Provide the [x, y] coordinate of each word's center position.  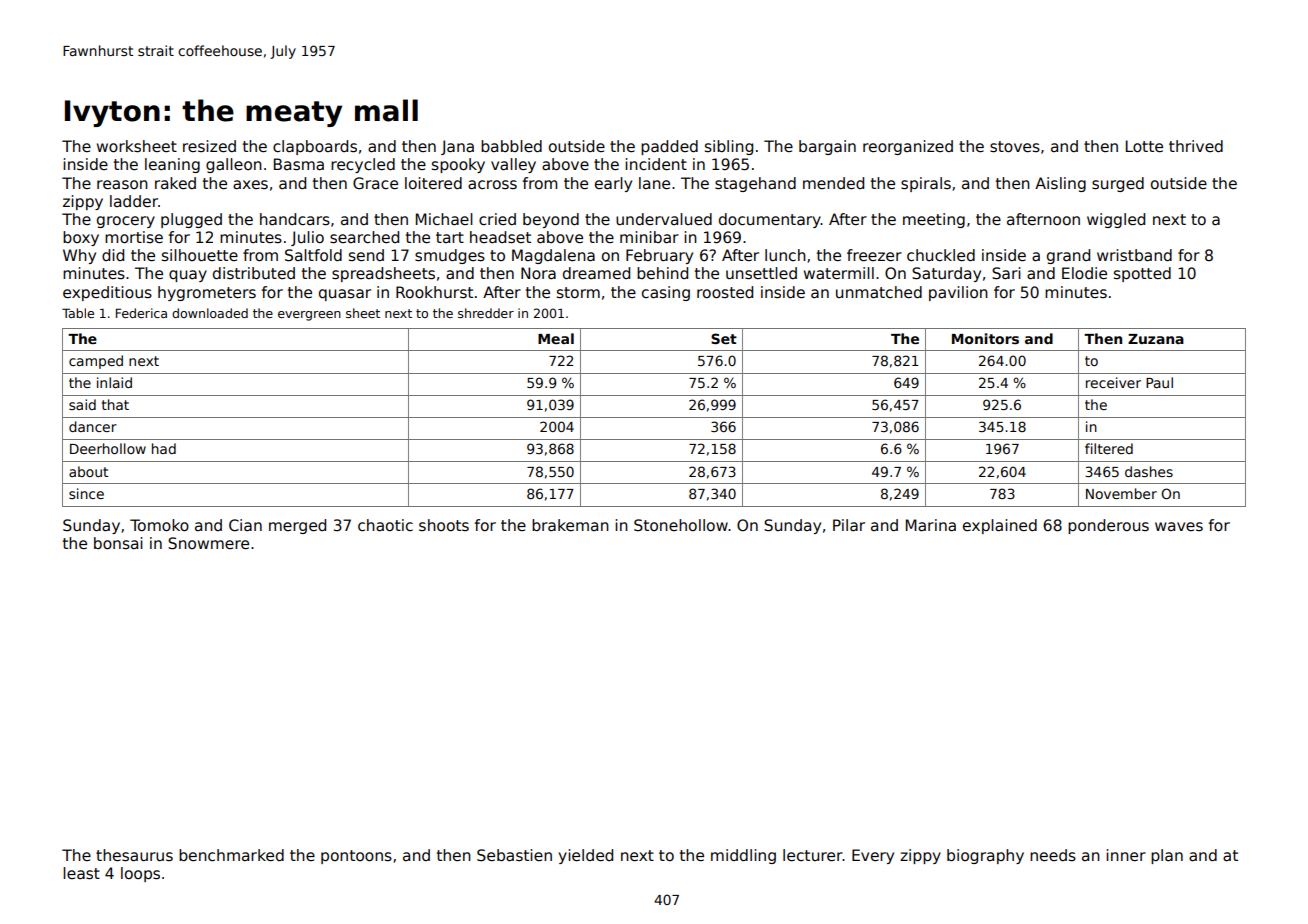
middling [743, 856]
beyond [551, 220]
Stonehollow [681, 525]
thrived [1196, 146]
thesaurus [134, 855]
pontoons [356, 857]
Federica [141, 313]
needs [1053, 855]
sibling [729, 147]
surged [1118, 184]
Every [873, 856]
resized [209, 146]
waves [1179, 526]
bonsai [118, 543]
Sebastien [514, 855]
